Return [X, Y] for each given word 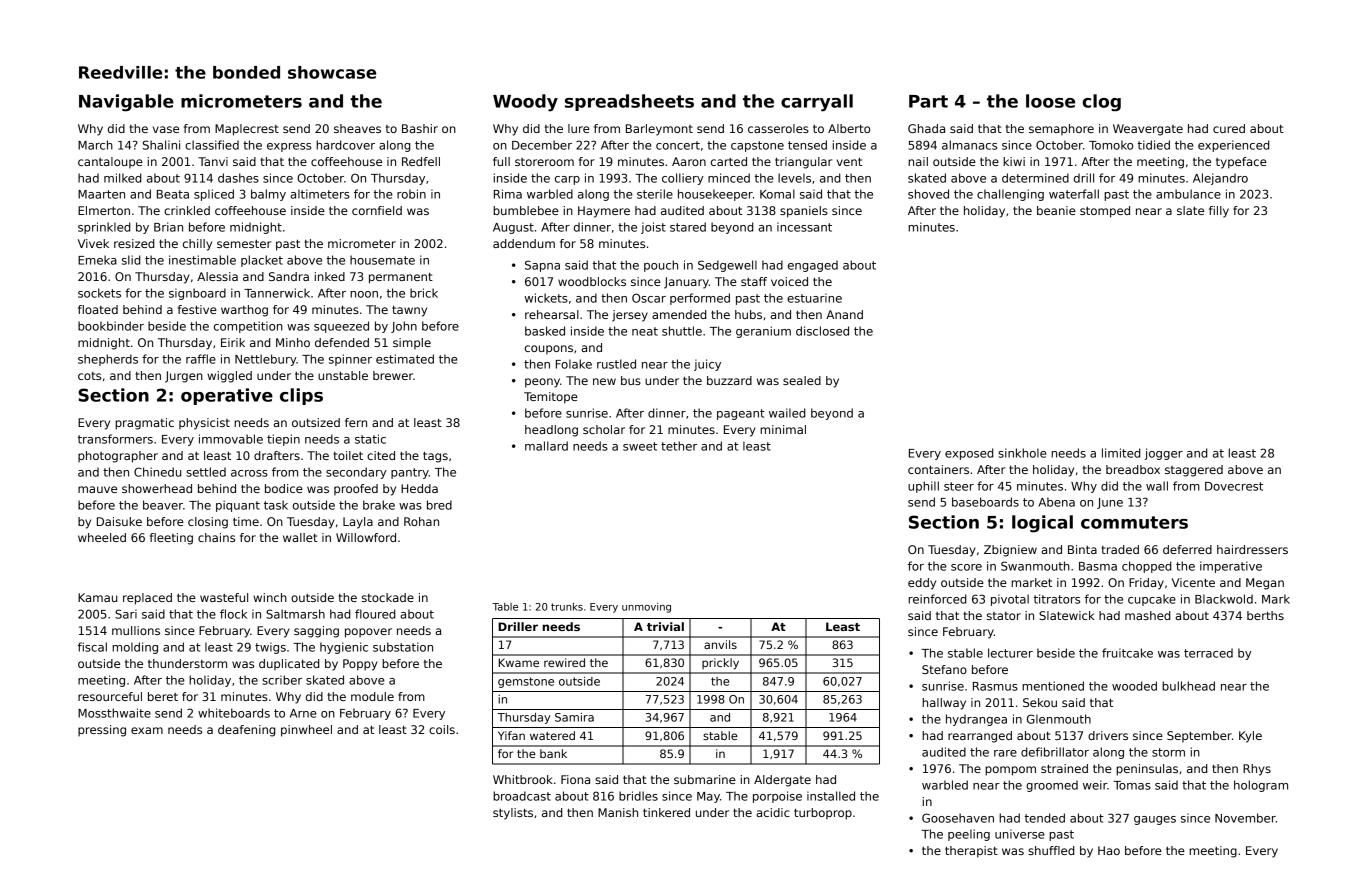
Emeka [97, 260]
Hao [1109, 850]
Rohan [421, 521]
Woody [525, 103]
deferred [1187, 549]
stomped [1105, 212]
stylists [513, 814]
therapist [971, 852]
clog [1101, 103]
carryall [817, 103]
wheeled [102, 537]
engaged [813, 266]
